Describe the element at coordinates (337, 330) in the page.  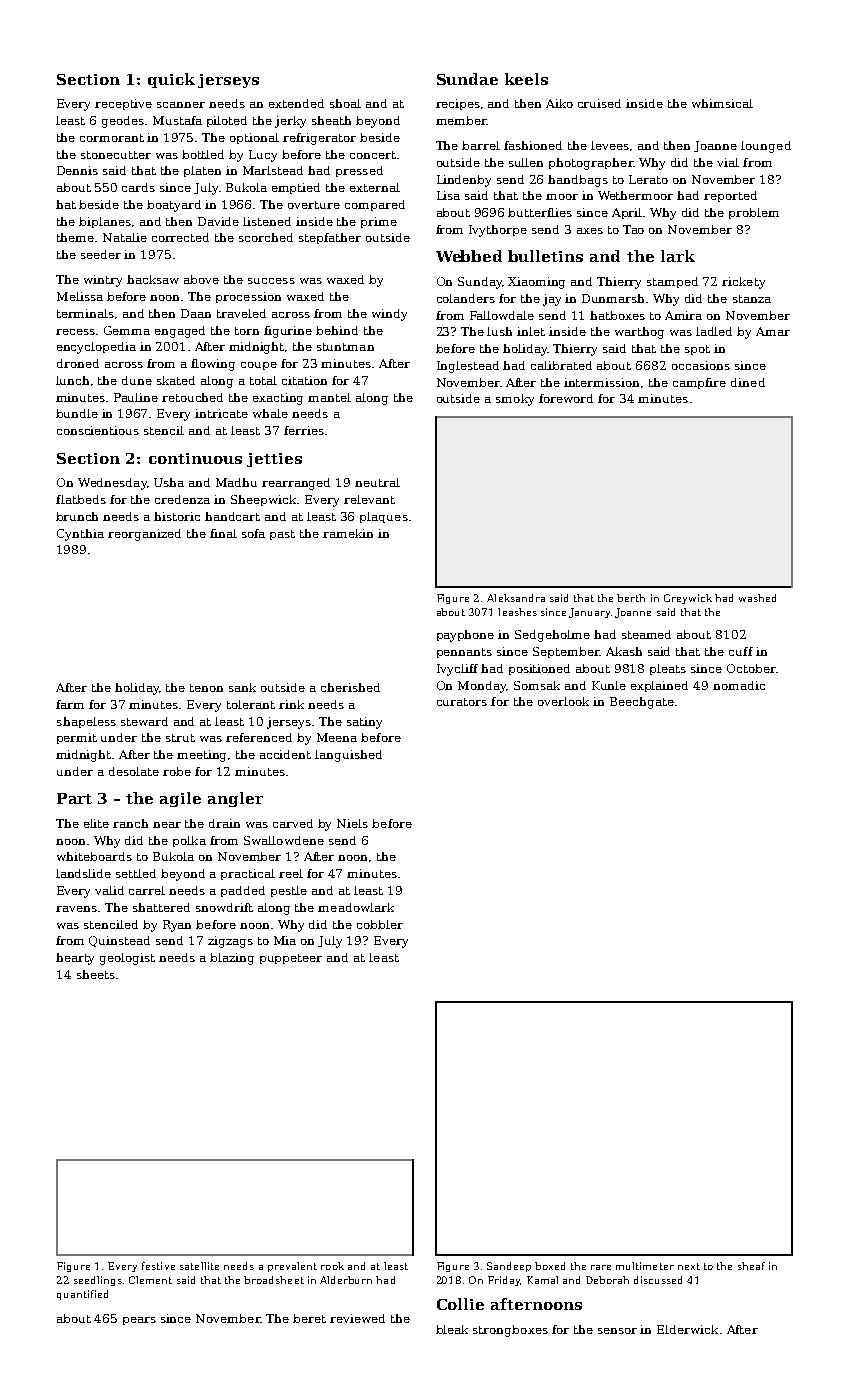
I see `behind` at that location.
